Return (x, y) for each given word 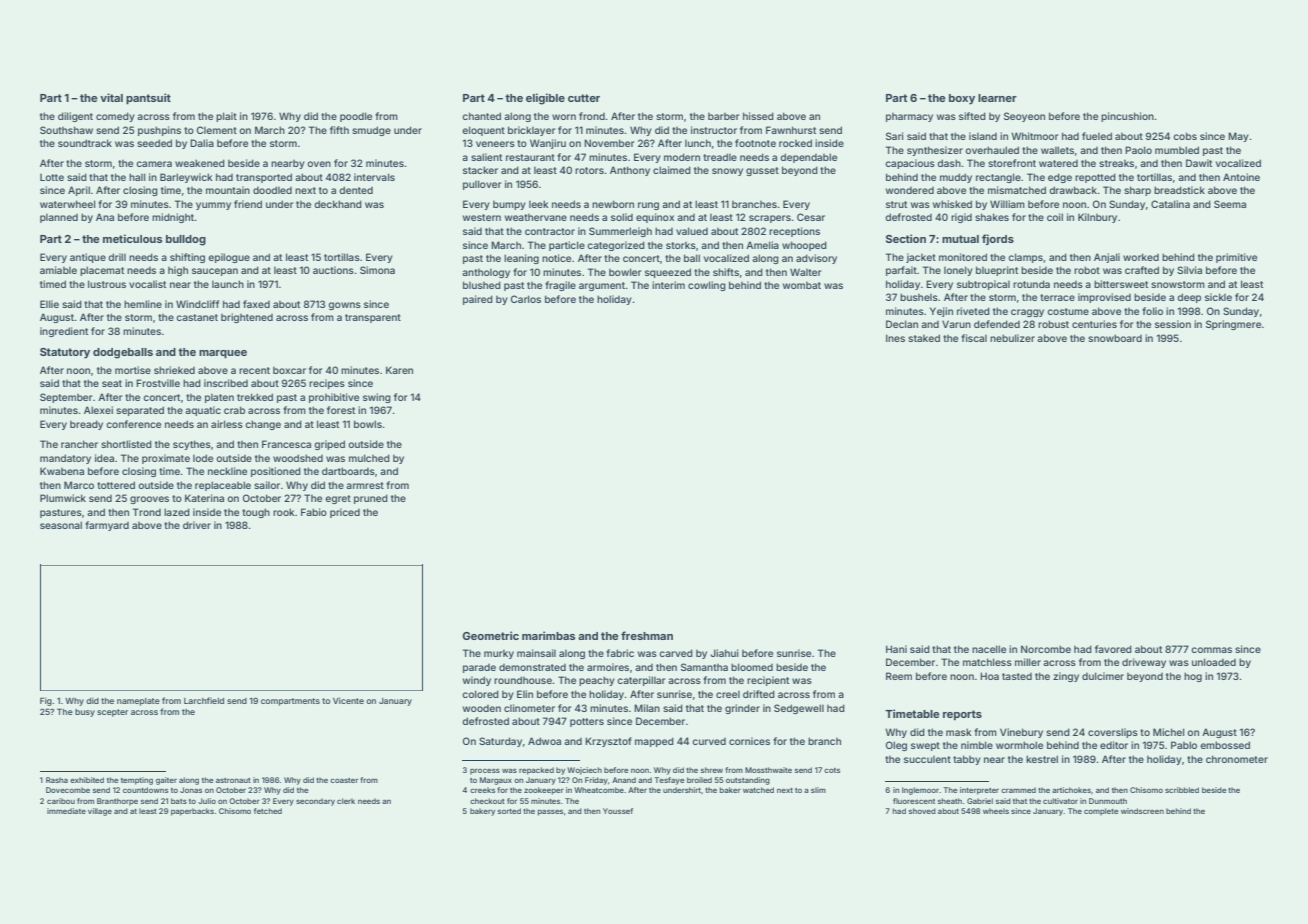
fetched (268, 811)
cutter (584, 98)
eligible (545, 99)
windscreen (1142, 811)
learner (997, 98)
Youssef (618, 811)
